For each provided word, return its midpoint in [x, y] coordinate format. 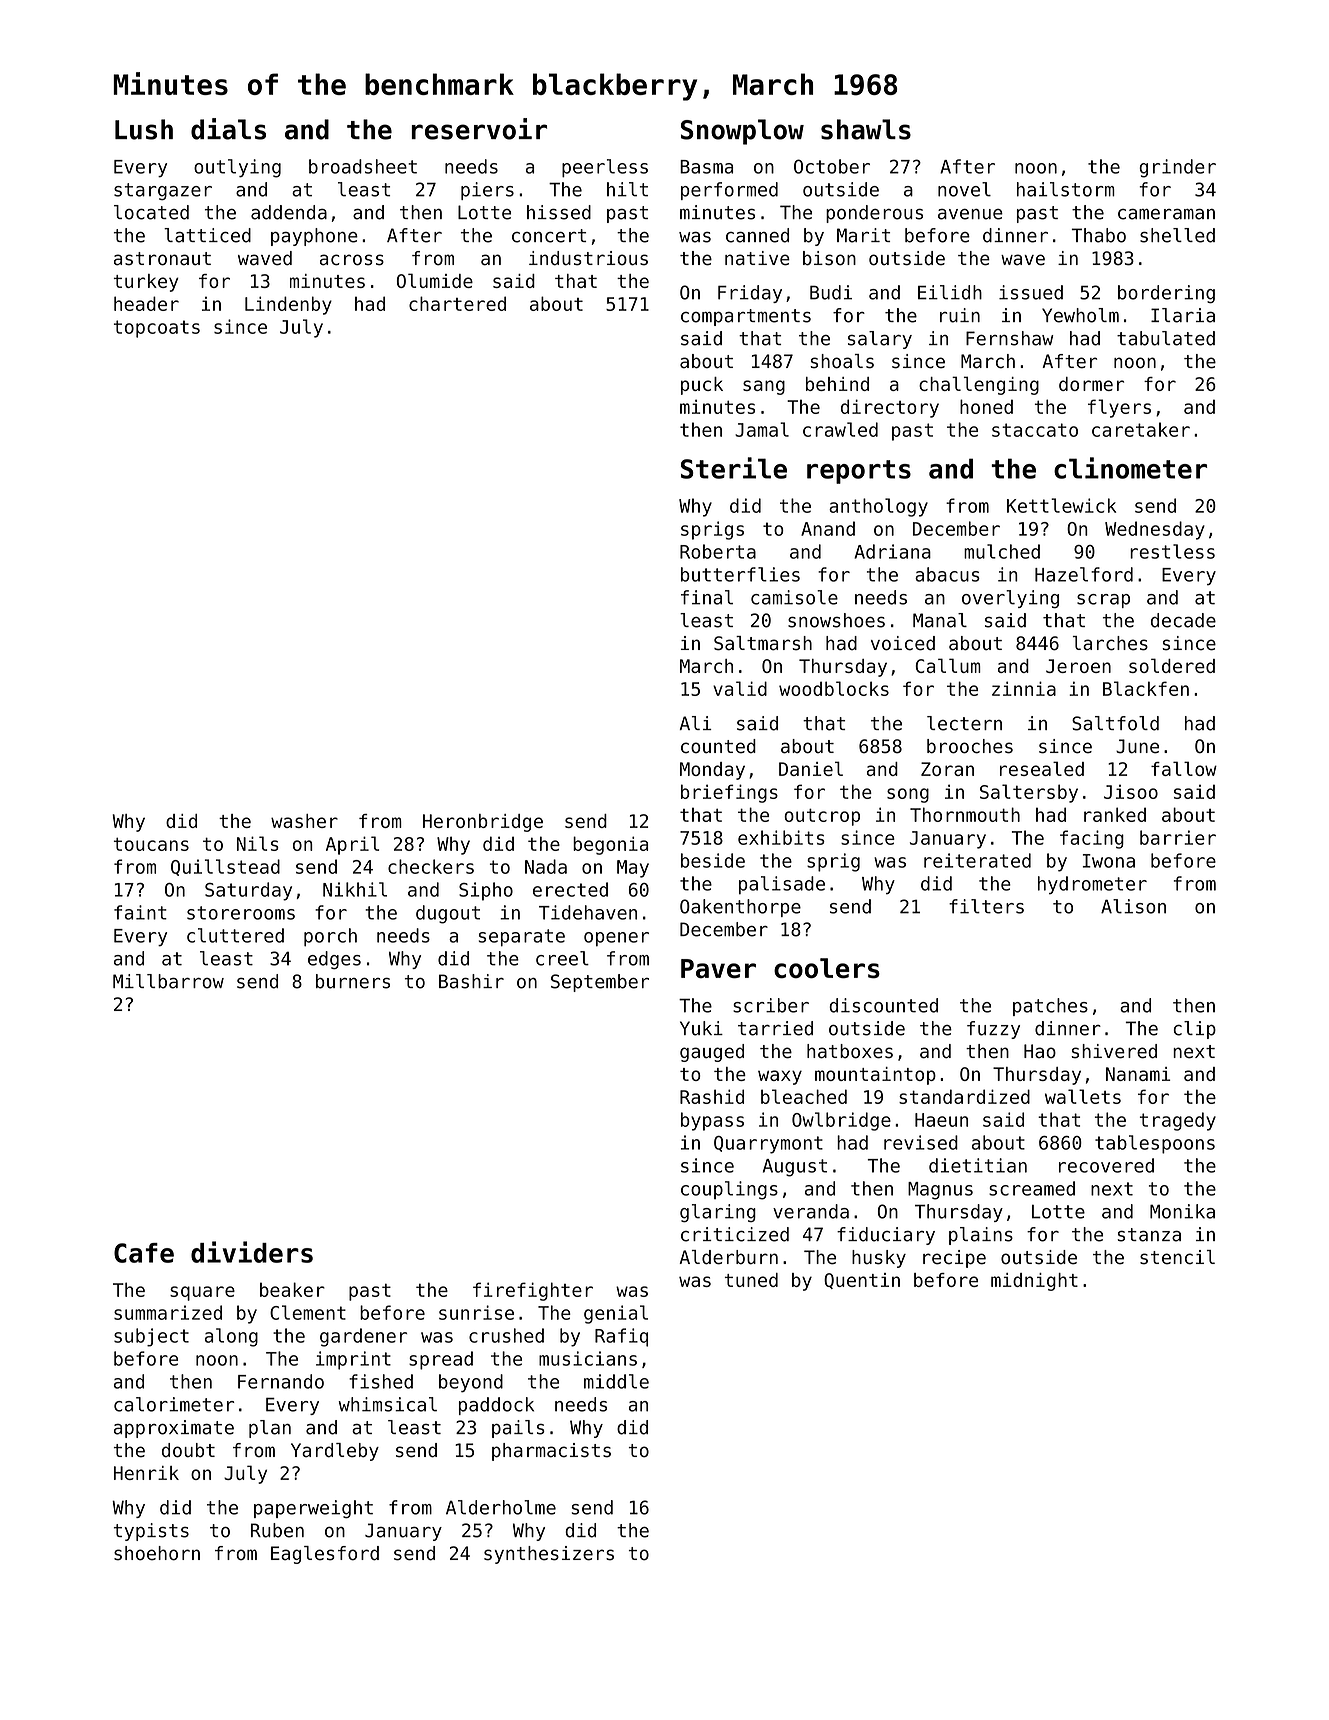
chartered [457, 303]
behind [837, 384]
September [600, 983]
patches [1050, 1007]
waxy [780, 1077]
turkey [146, 283]
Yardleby [335, 1452]
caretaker [1141, 429]
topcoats [157, 329]
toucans [151, 844]
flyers [1119, 408]
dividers [252, 1252]
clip [1195, 1030]
